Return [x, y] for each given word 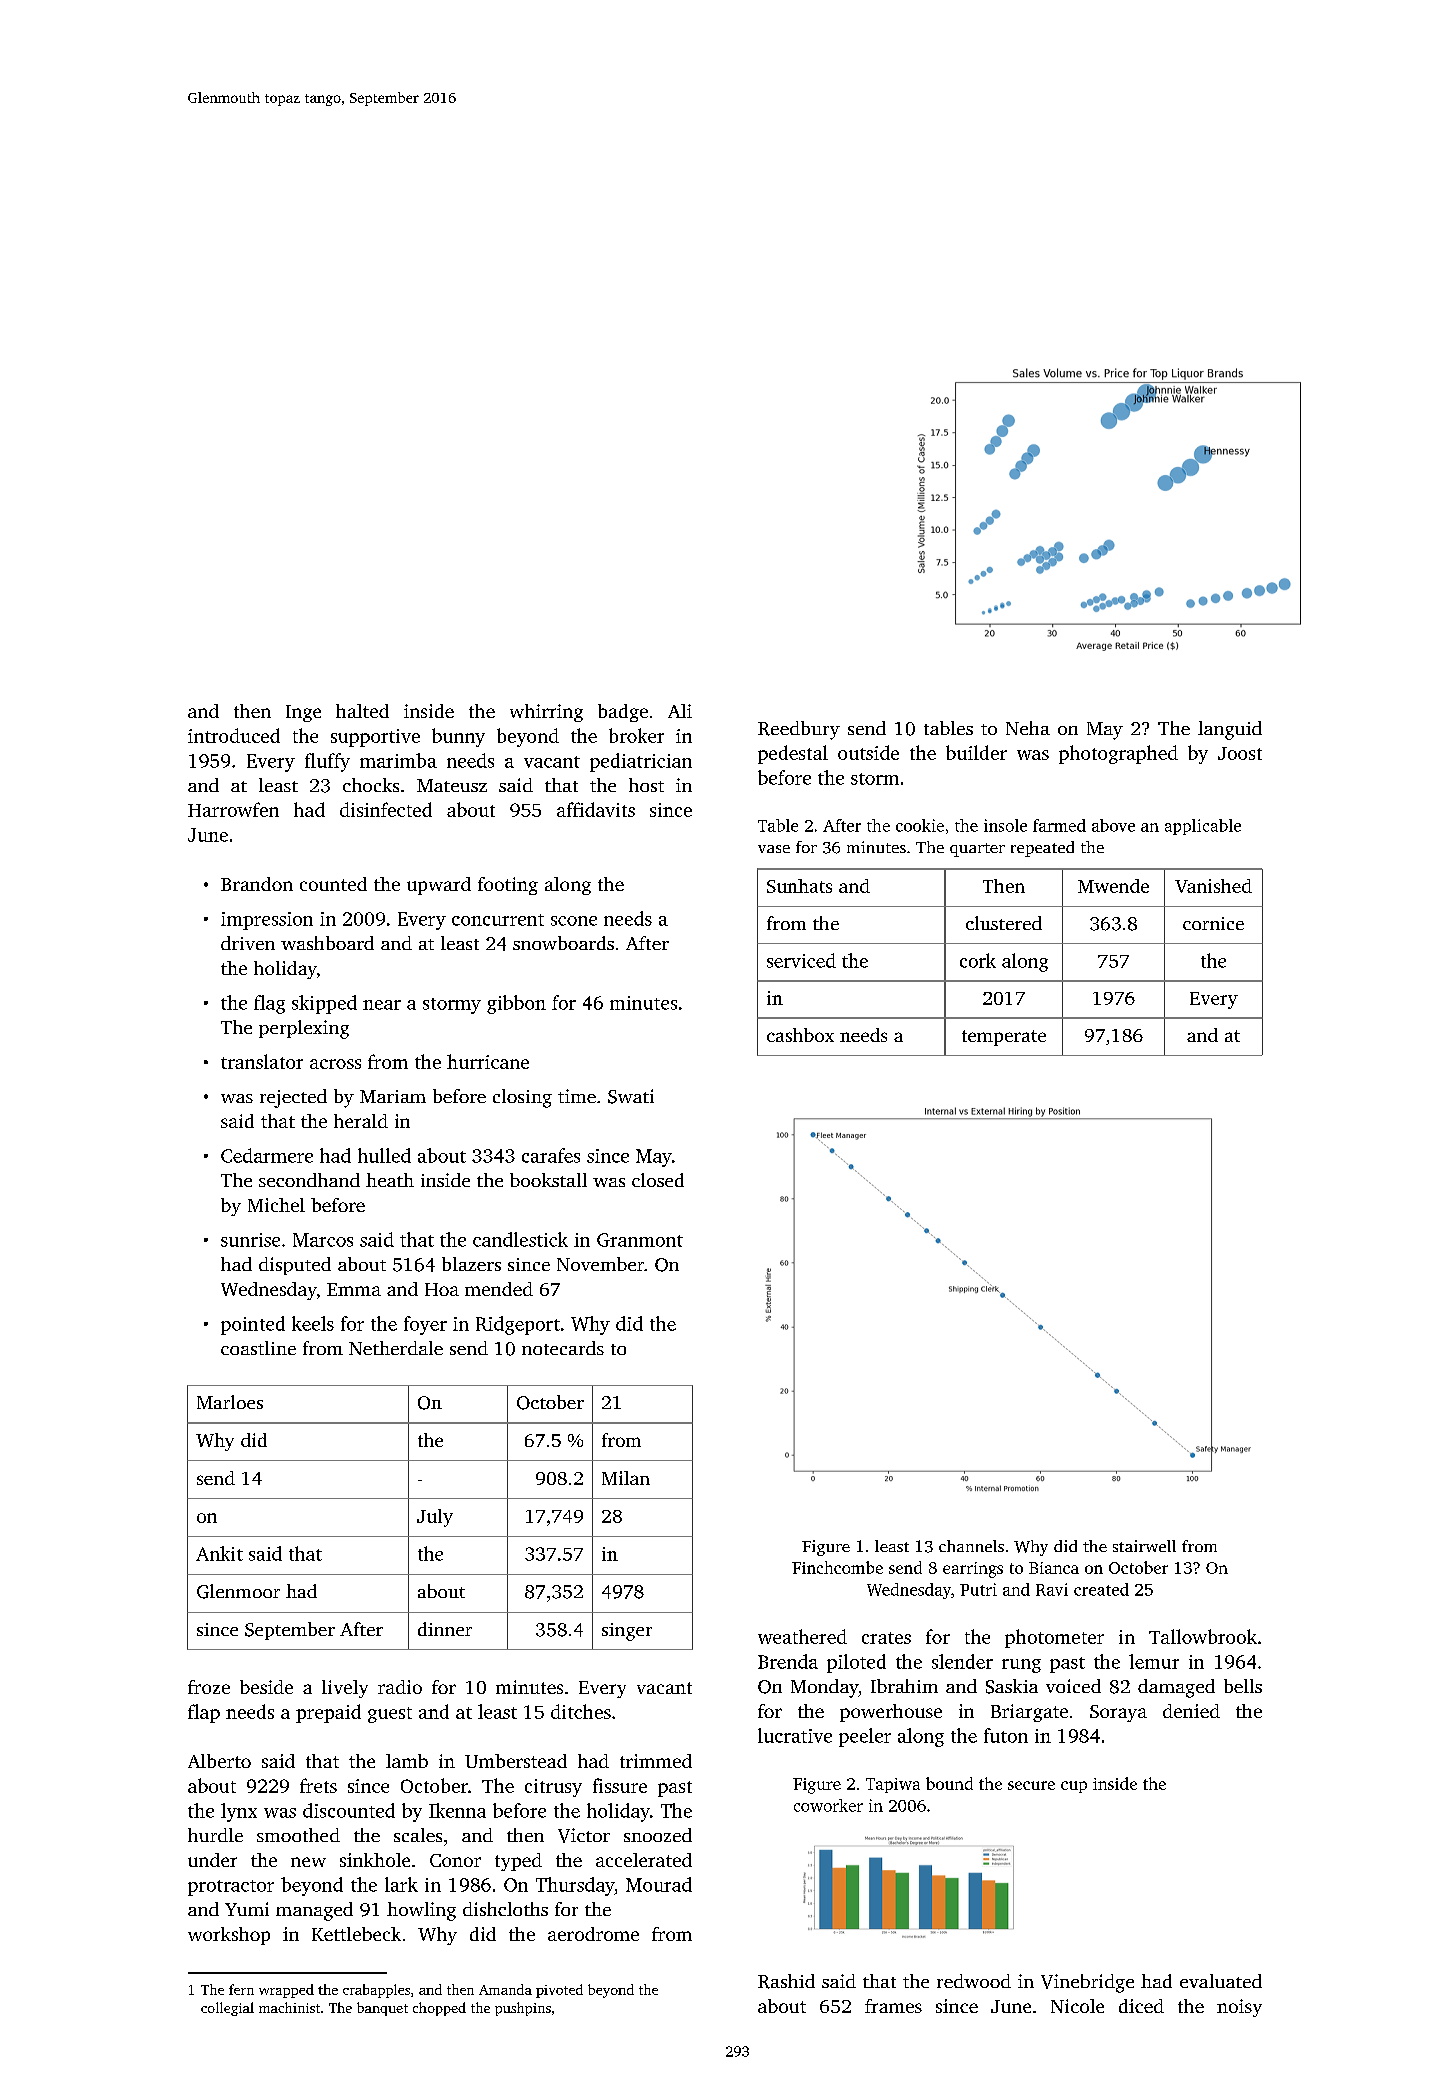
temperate [1004, 1038]
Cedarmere [267, 1155]
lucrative [795, 1735]
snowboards [563, 943]
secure [1031, 1785]
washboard [327, 943]
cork [978, 960]
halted [362, 711]
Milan [626, 1478]
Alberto [219, 1761]
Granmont [640, 1240]
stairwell [1144, 1546]
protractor [231, 1888]
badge [623, 713]
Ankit [219, 1553]
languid [1230, 730]
